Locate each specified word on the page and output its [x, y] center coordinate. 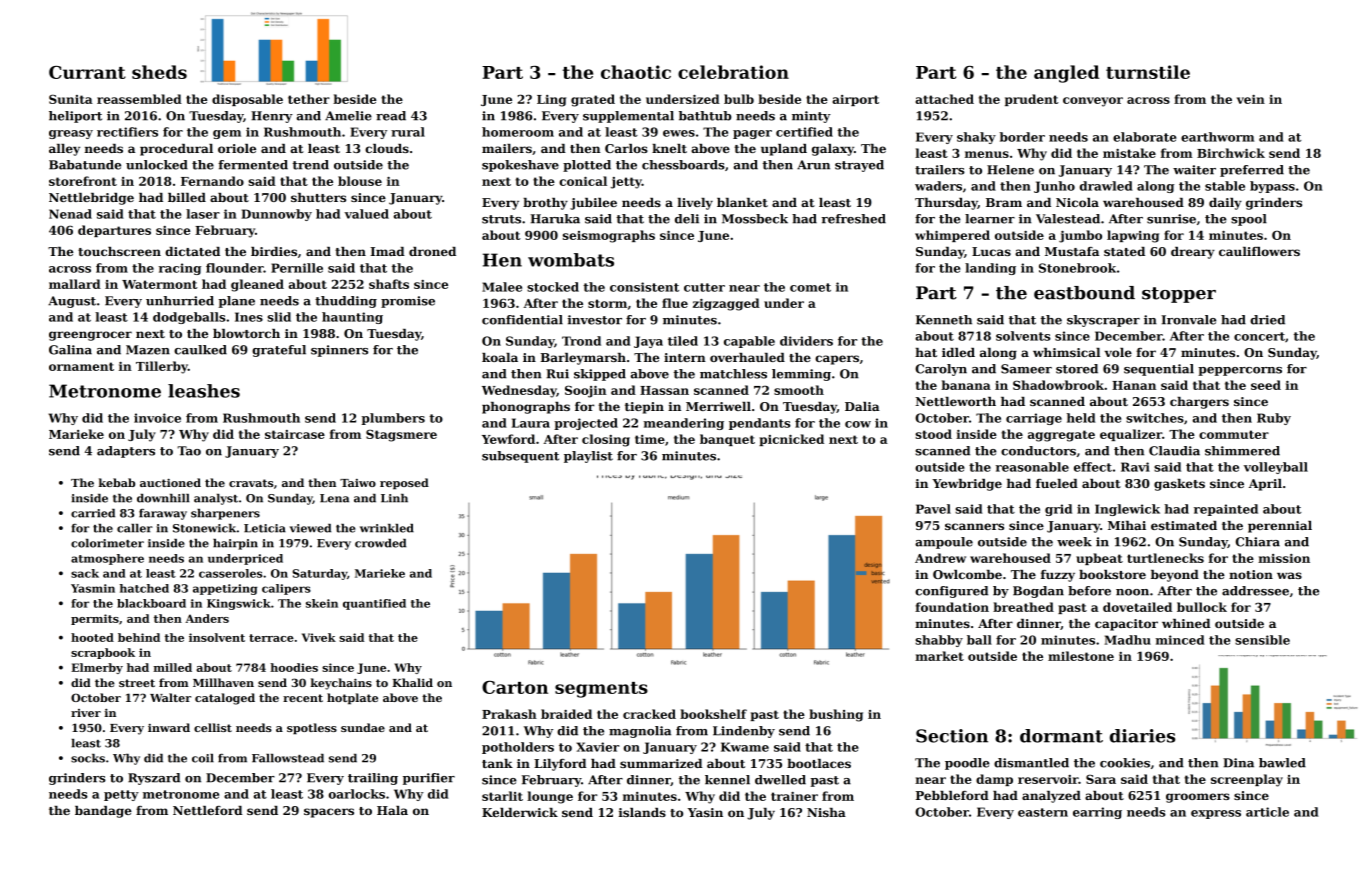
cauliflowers [1259, 251]
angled [1066, 74]
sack [85, 573]
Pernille [297, 268]
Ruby [1274, 419]
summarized [661, 763]
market [939, 656]
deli [687, 219]
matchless [733, 374]
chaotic [636, 72]
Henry [272, 117]
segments [601, 690]
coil [203, 758]
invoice [157, 418]
